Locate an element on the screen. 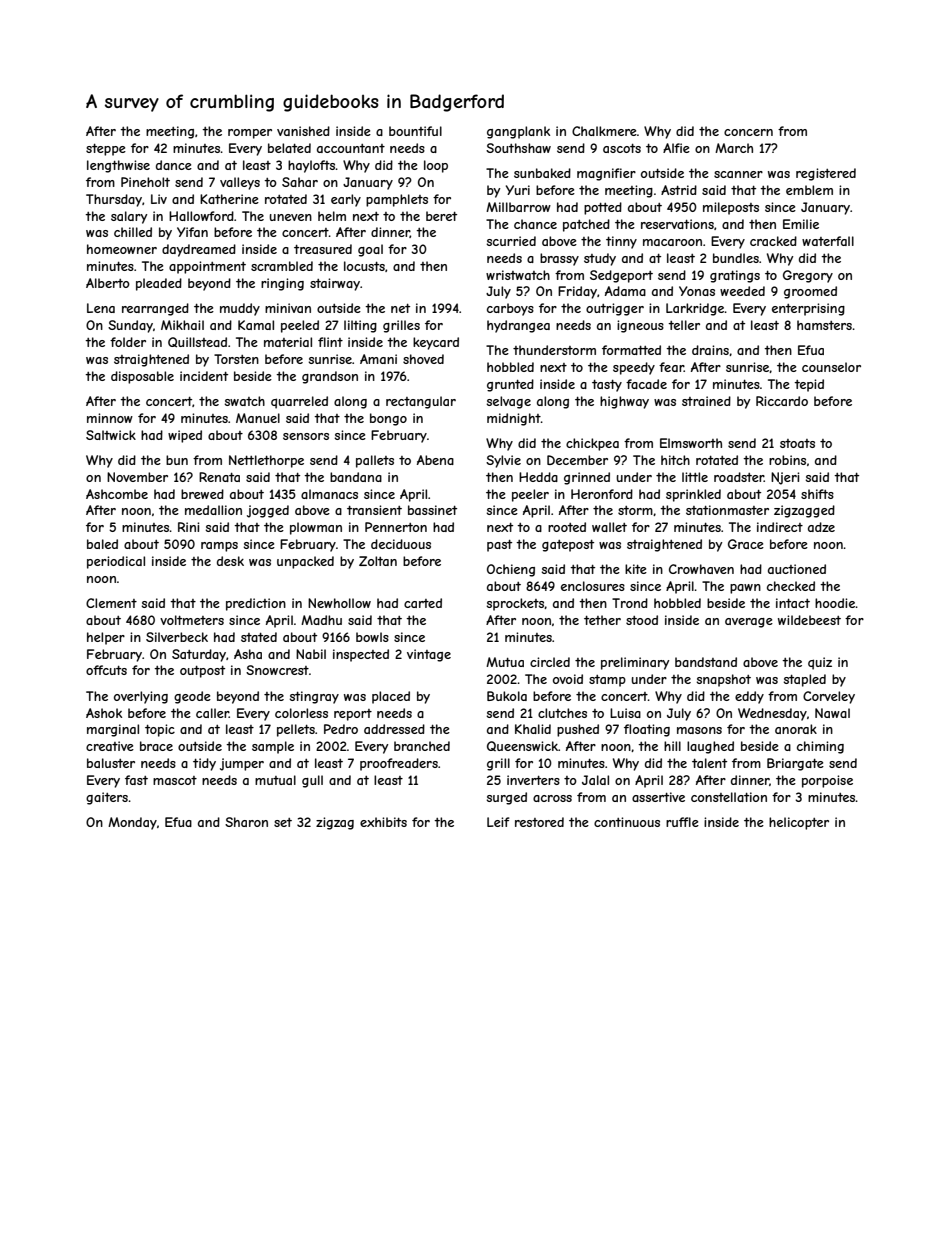 The height and width of the screenshot is (1233, 952). bandana is located at coordinates (356, 477).
